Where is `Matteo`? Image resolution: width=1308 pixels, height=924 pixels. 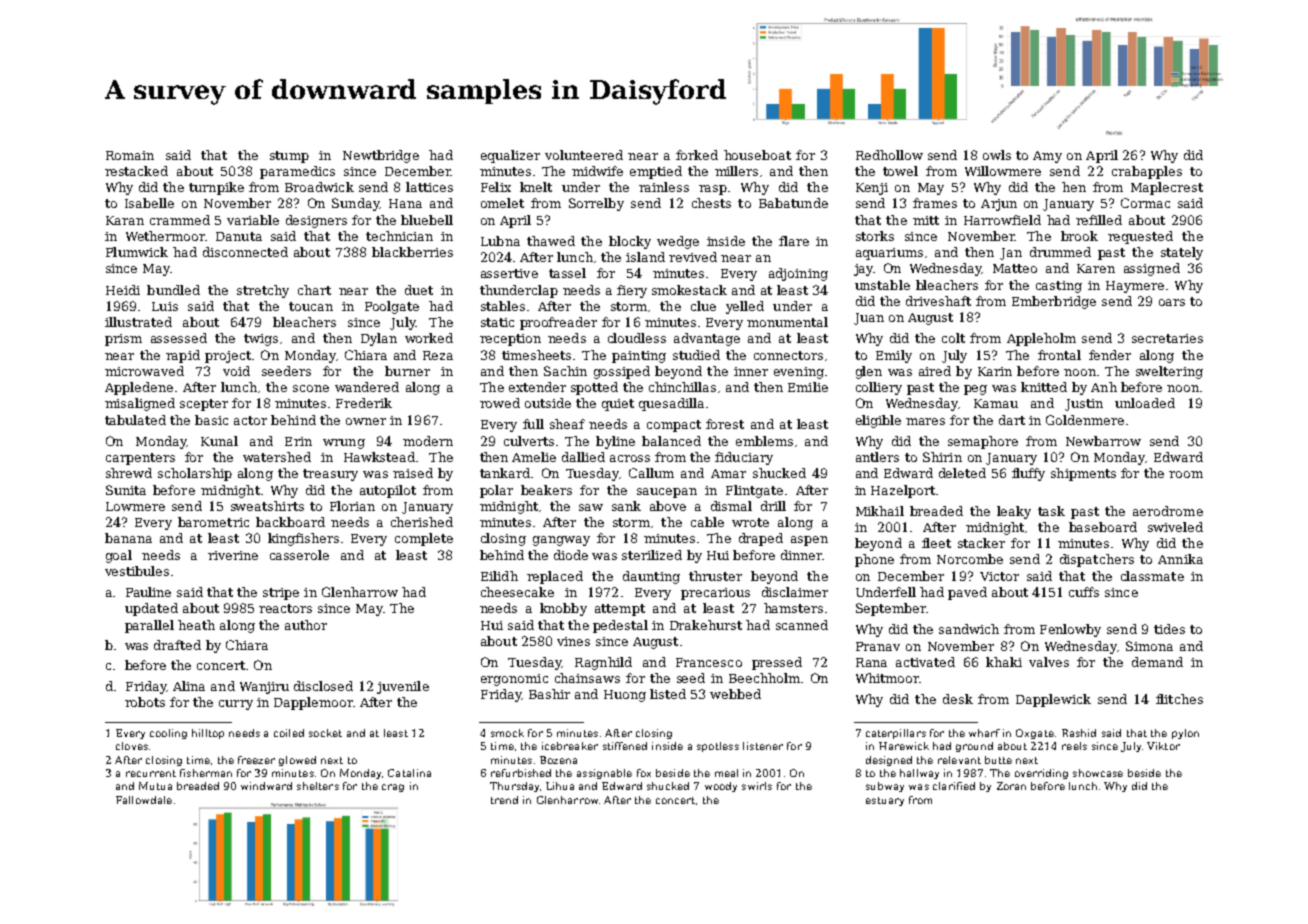
Matteo is located at coordinates (1015, 268).
